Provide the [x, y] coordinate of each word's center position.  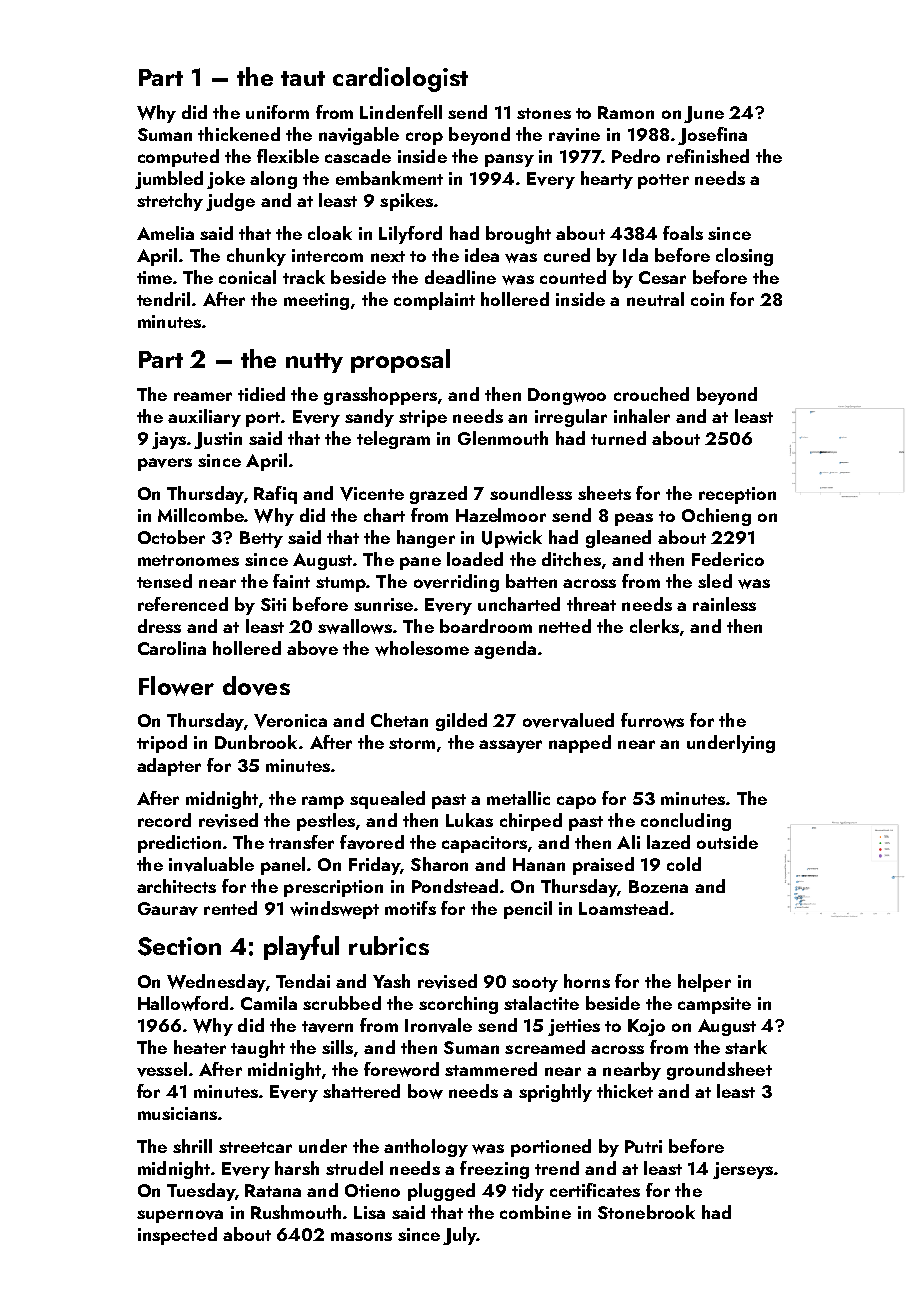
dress [159, 626]
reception [737, 495]
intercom [327, 255]
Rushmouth [296, 1212]
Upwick [512, 539]
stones [544, 113]
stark [746, 1047]
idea [482, 255]
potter [663, 181]
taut [303, 78]
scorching [458, 1005]
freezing [494, 1170]
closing [744, 257]
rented [230, 908]
